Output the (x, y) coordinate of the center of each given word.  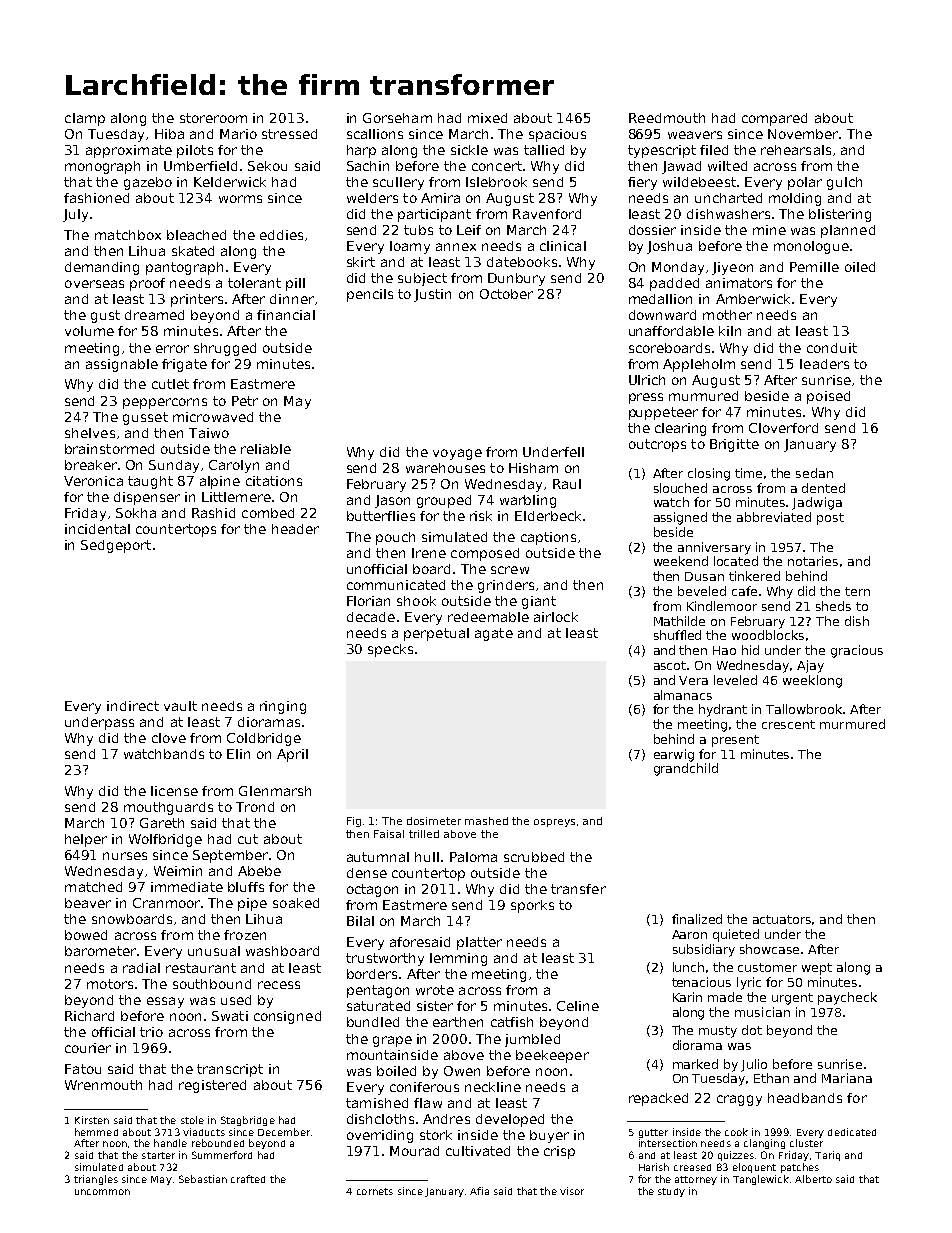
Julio (754, 1065)
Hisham (533, 468)
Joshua (669, 247)
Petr (245, 401)
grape (392, 1041)
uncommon (102, 1192)
